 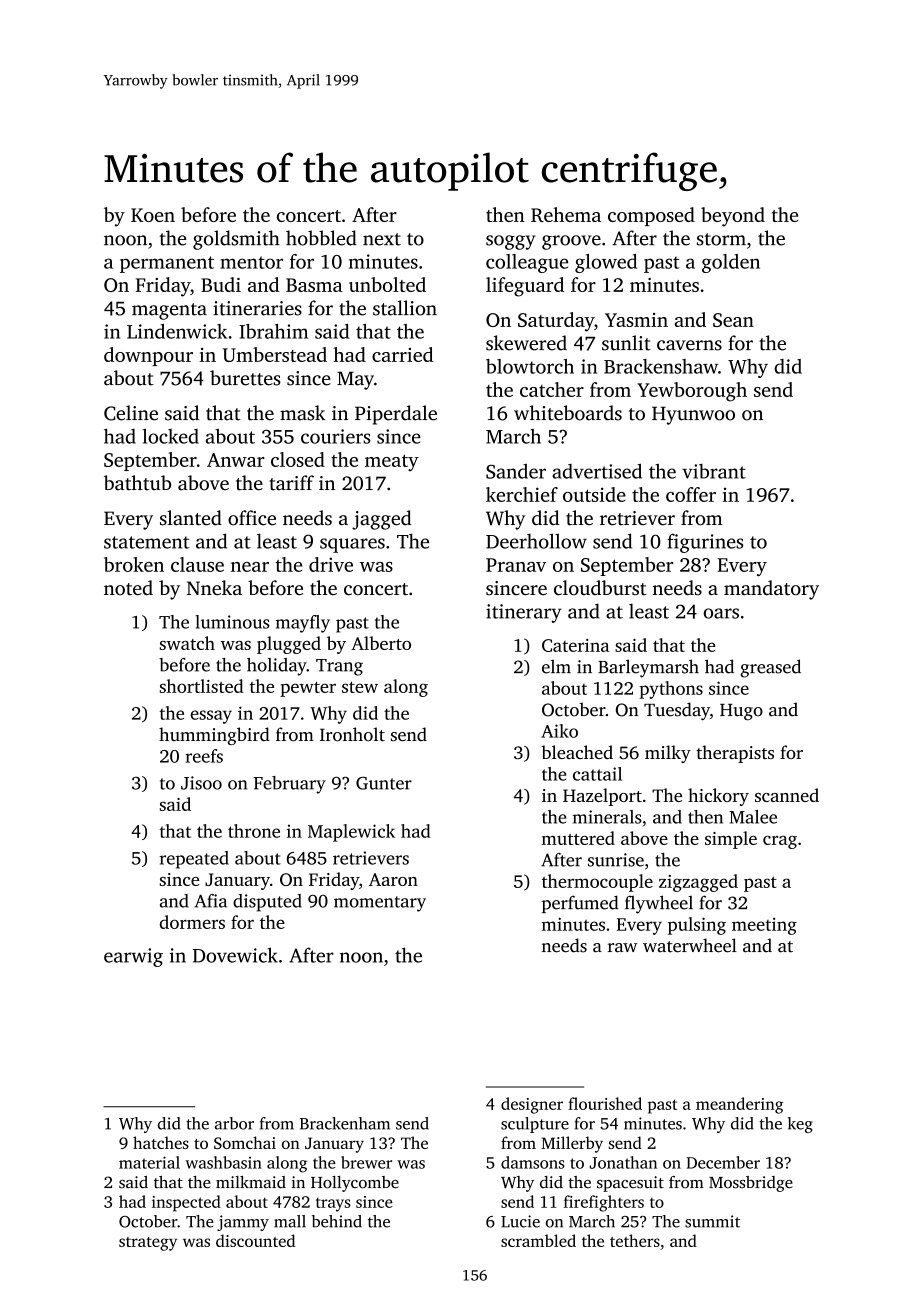 What do you see at coordinates (733, 320) in the document?
I see `Sean` at bounding box center [733, 320].
